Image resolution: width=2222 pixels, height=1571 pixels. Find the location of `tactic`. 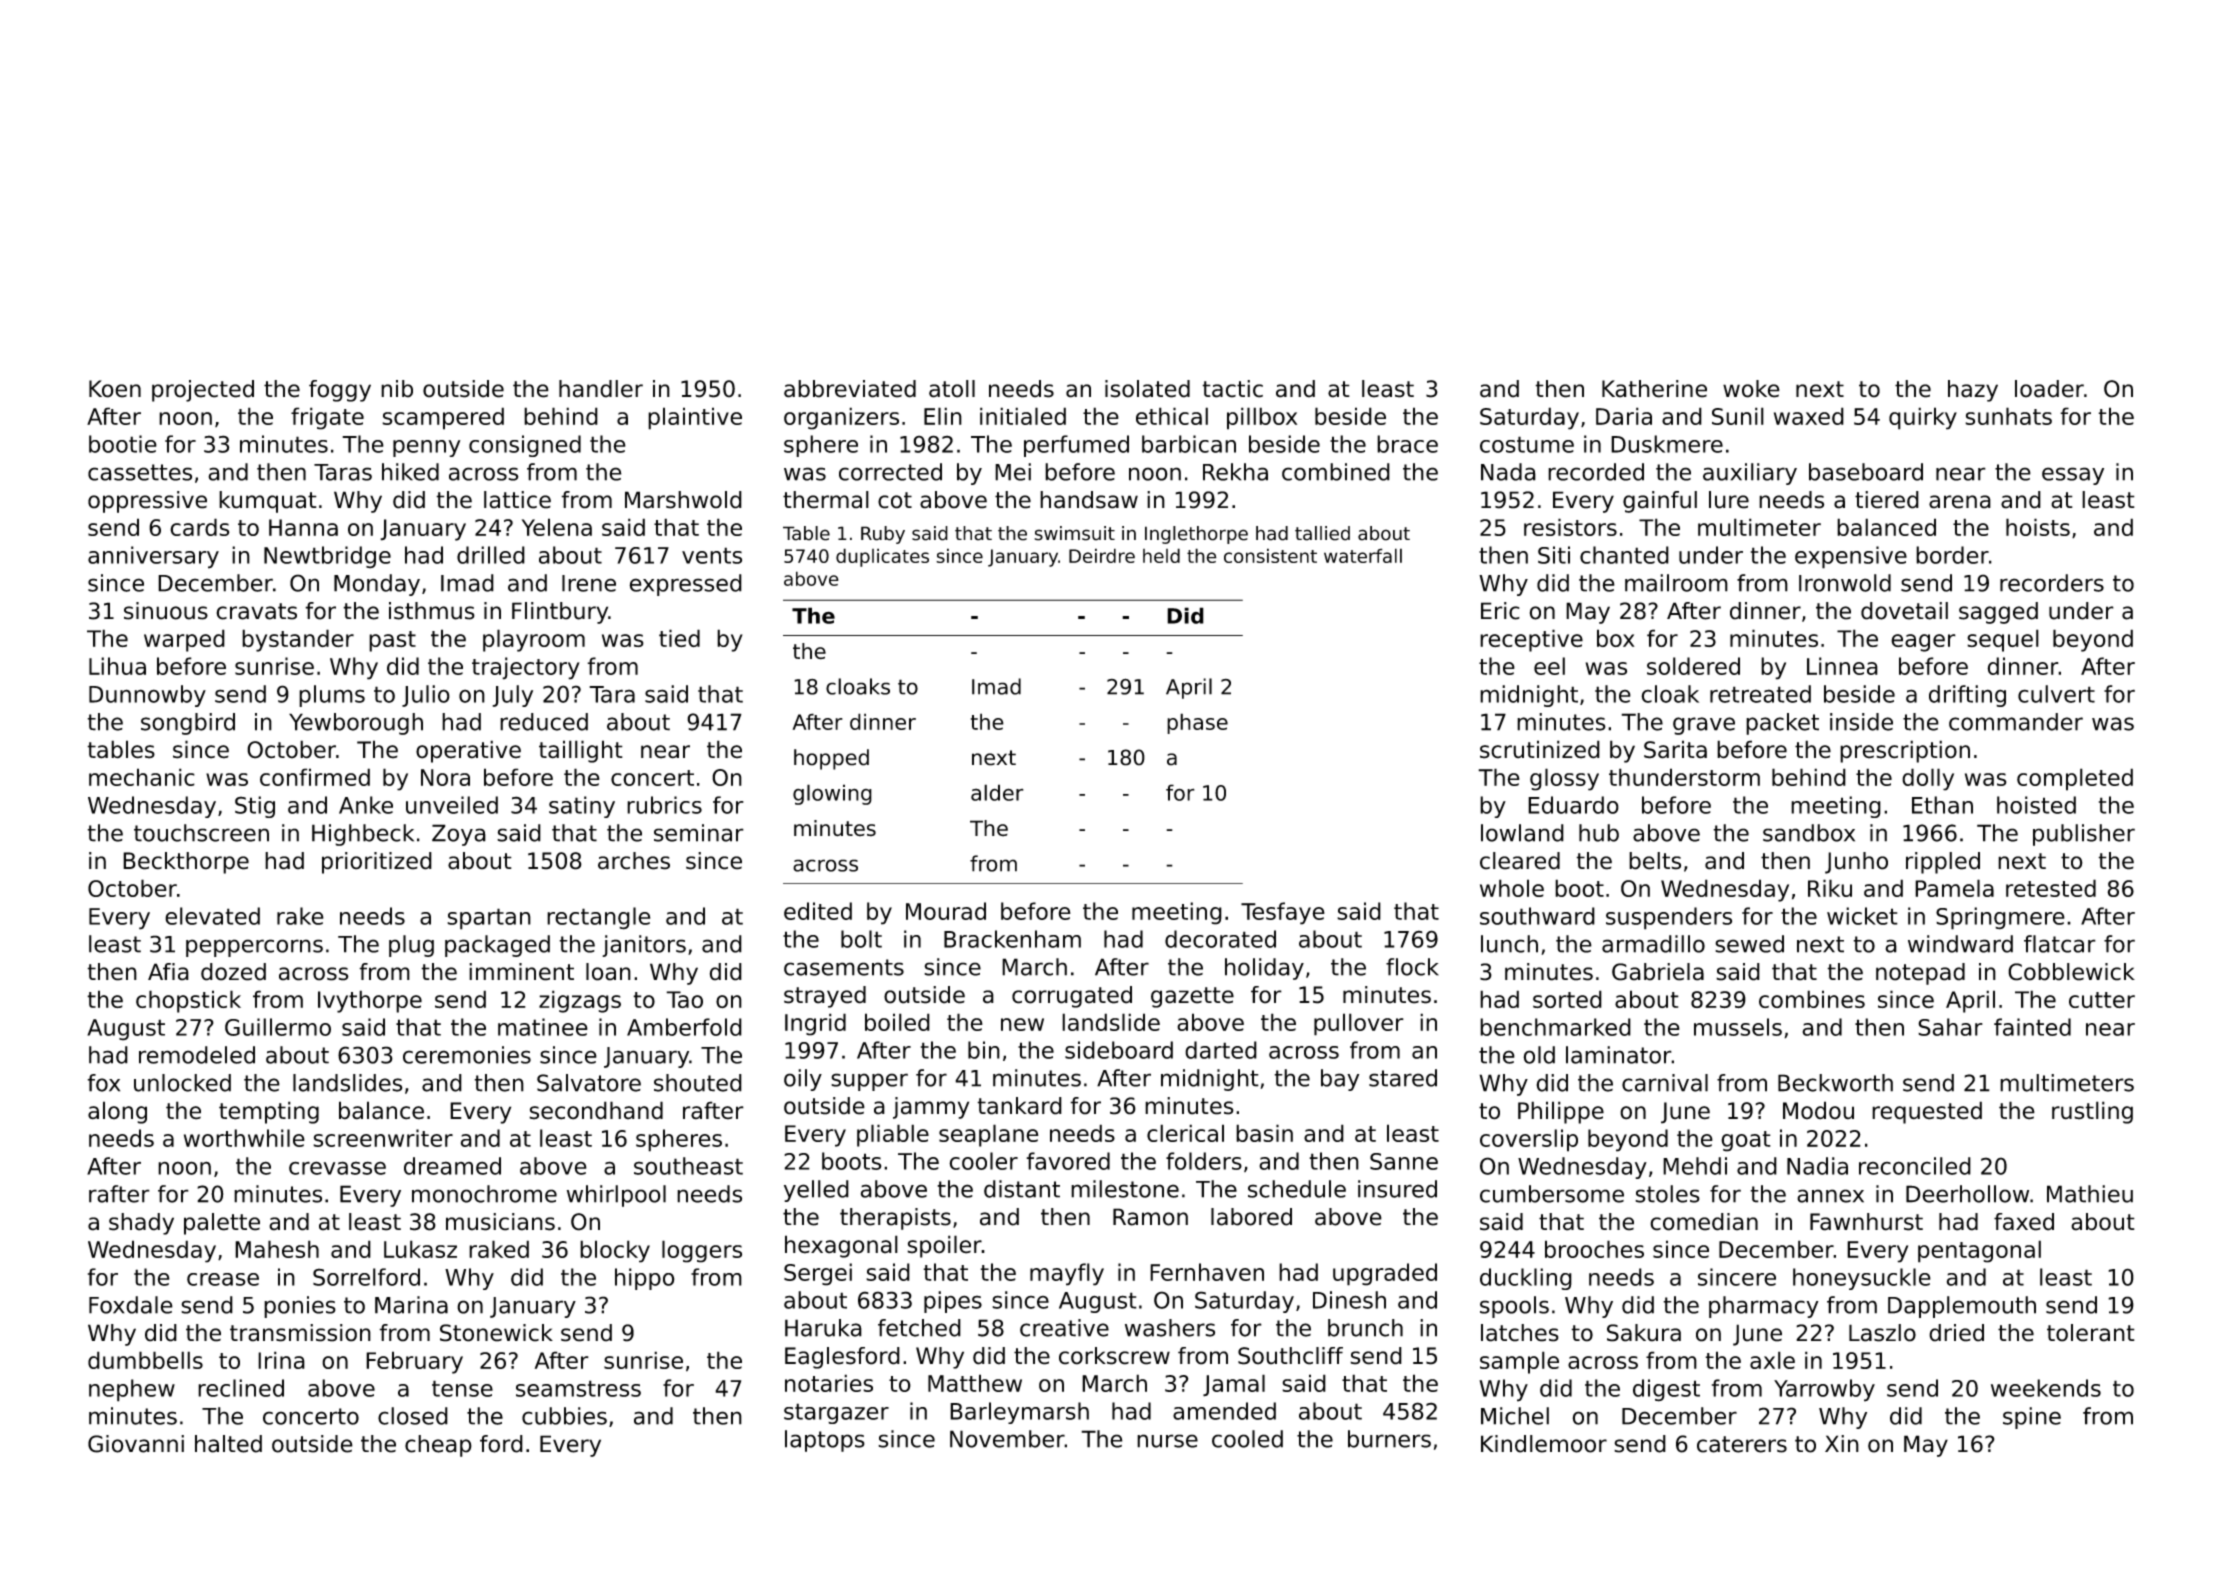

tactic is located at coordinates (1232, 389).
